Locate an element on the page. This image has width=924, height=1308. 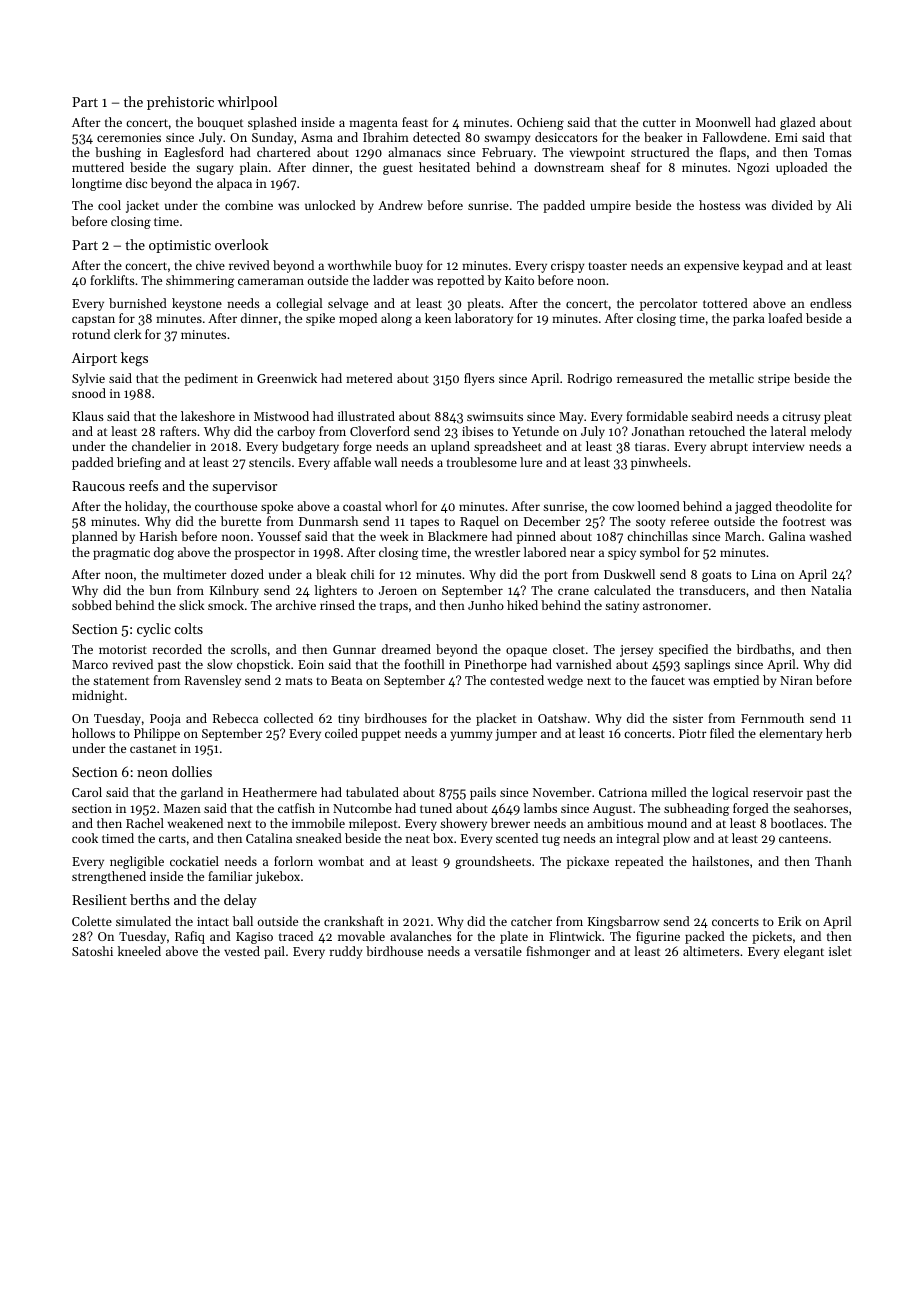
Greenwick is located at coordinates (287, 378).
